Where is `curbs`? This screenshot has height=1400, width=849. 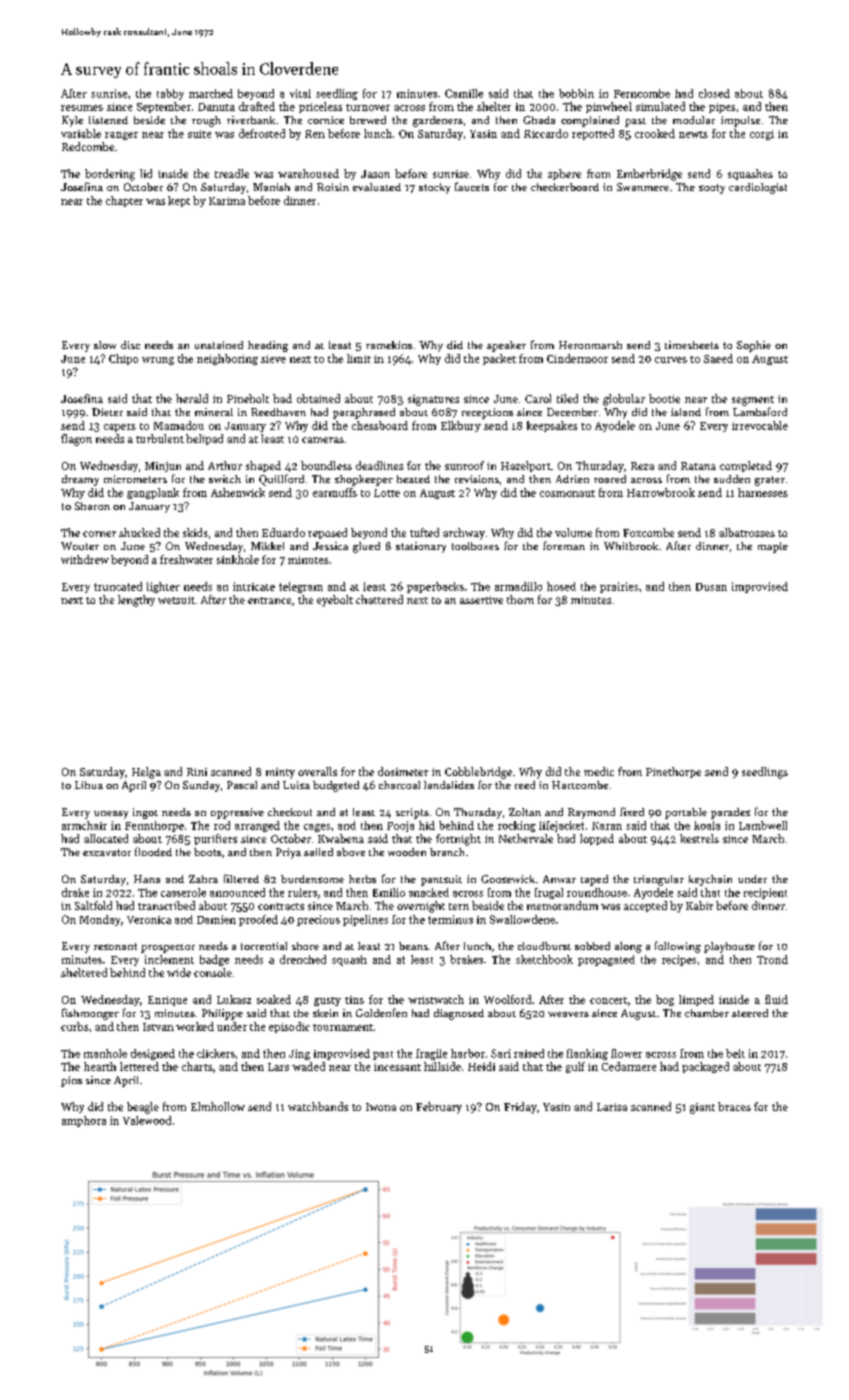
curbs is located at coordinates (75, 1026).
